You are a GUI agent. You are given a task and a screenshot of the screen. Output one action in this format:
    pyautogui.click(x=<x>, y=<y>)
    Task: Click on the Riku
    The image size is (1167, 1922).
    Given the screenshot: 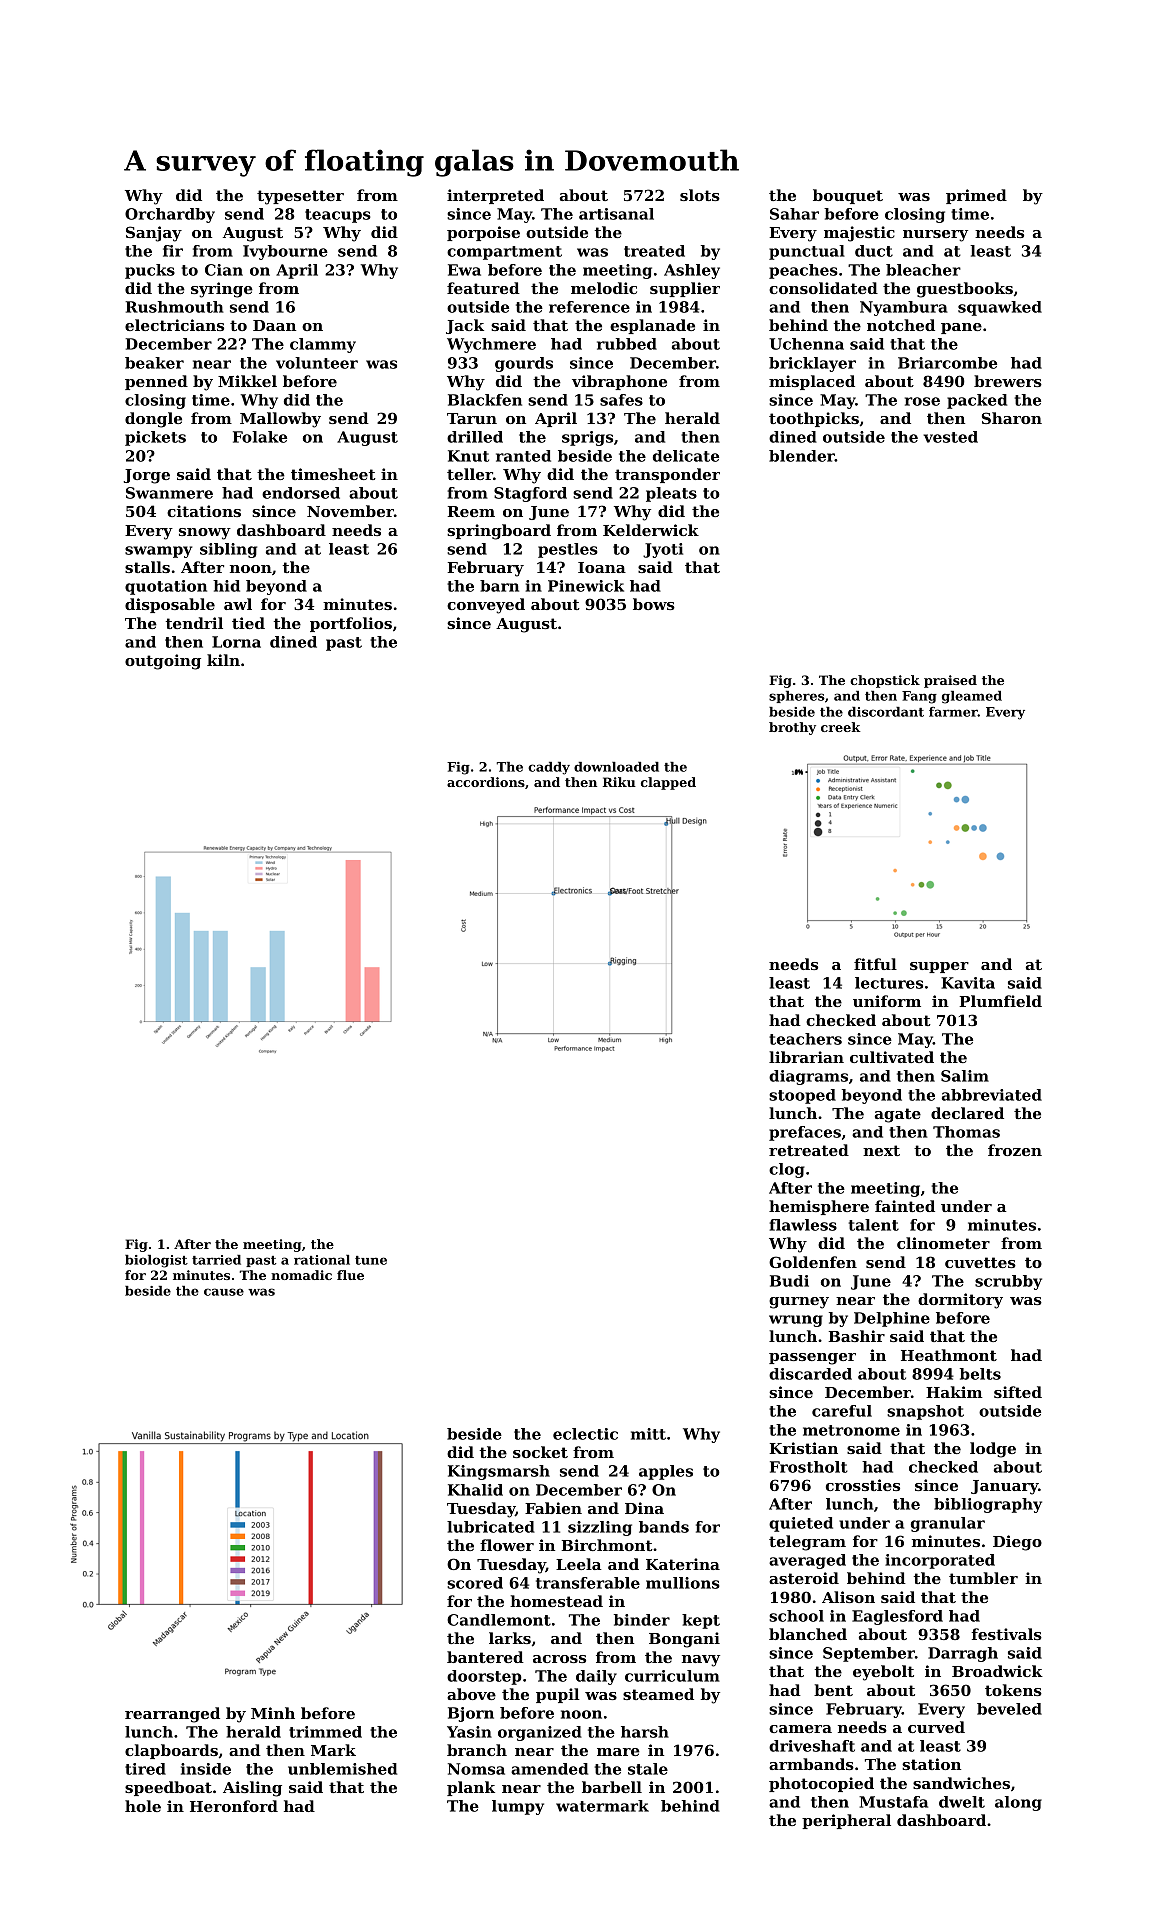 What is the action you would take?
    pyautogui.click(x=619, y=782)
